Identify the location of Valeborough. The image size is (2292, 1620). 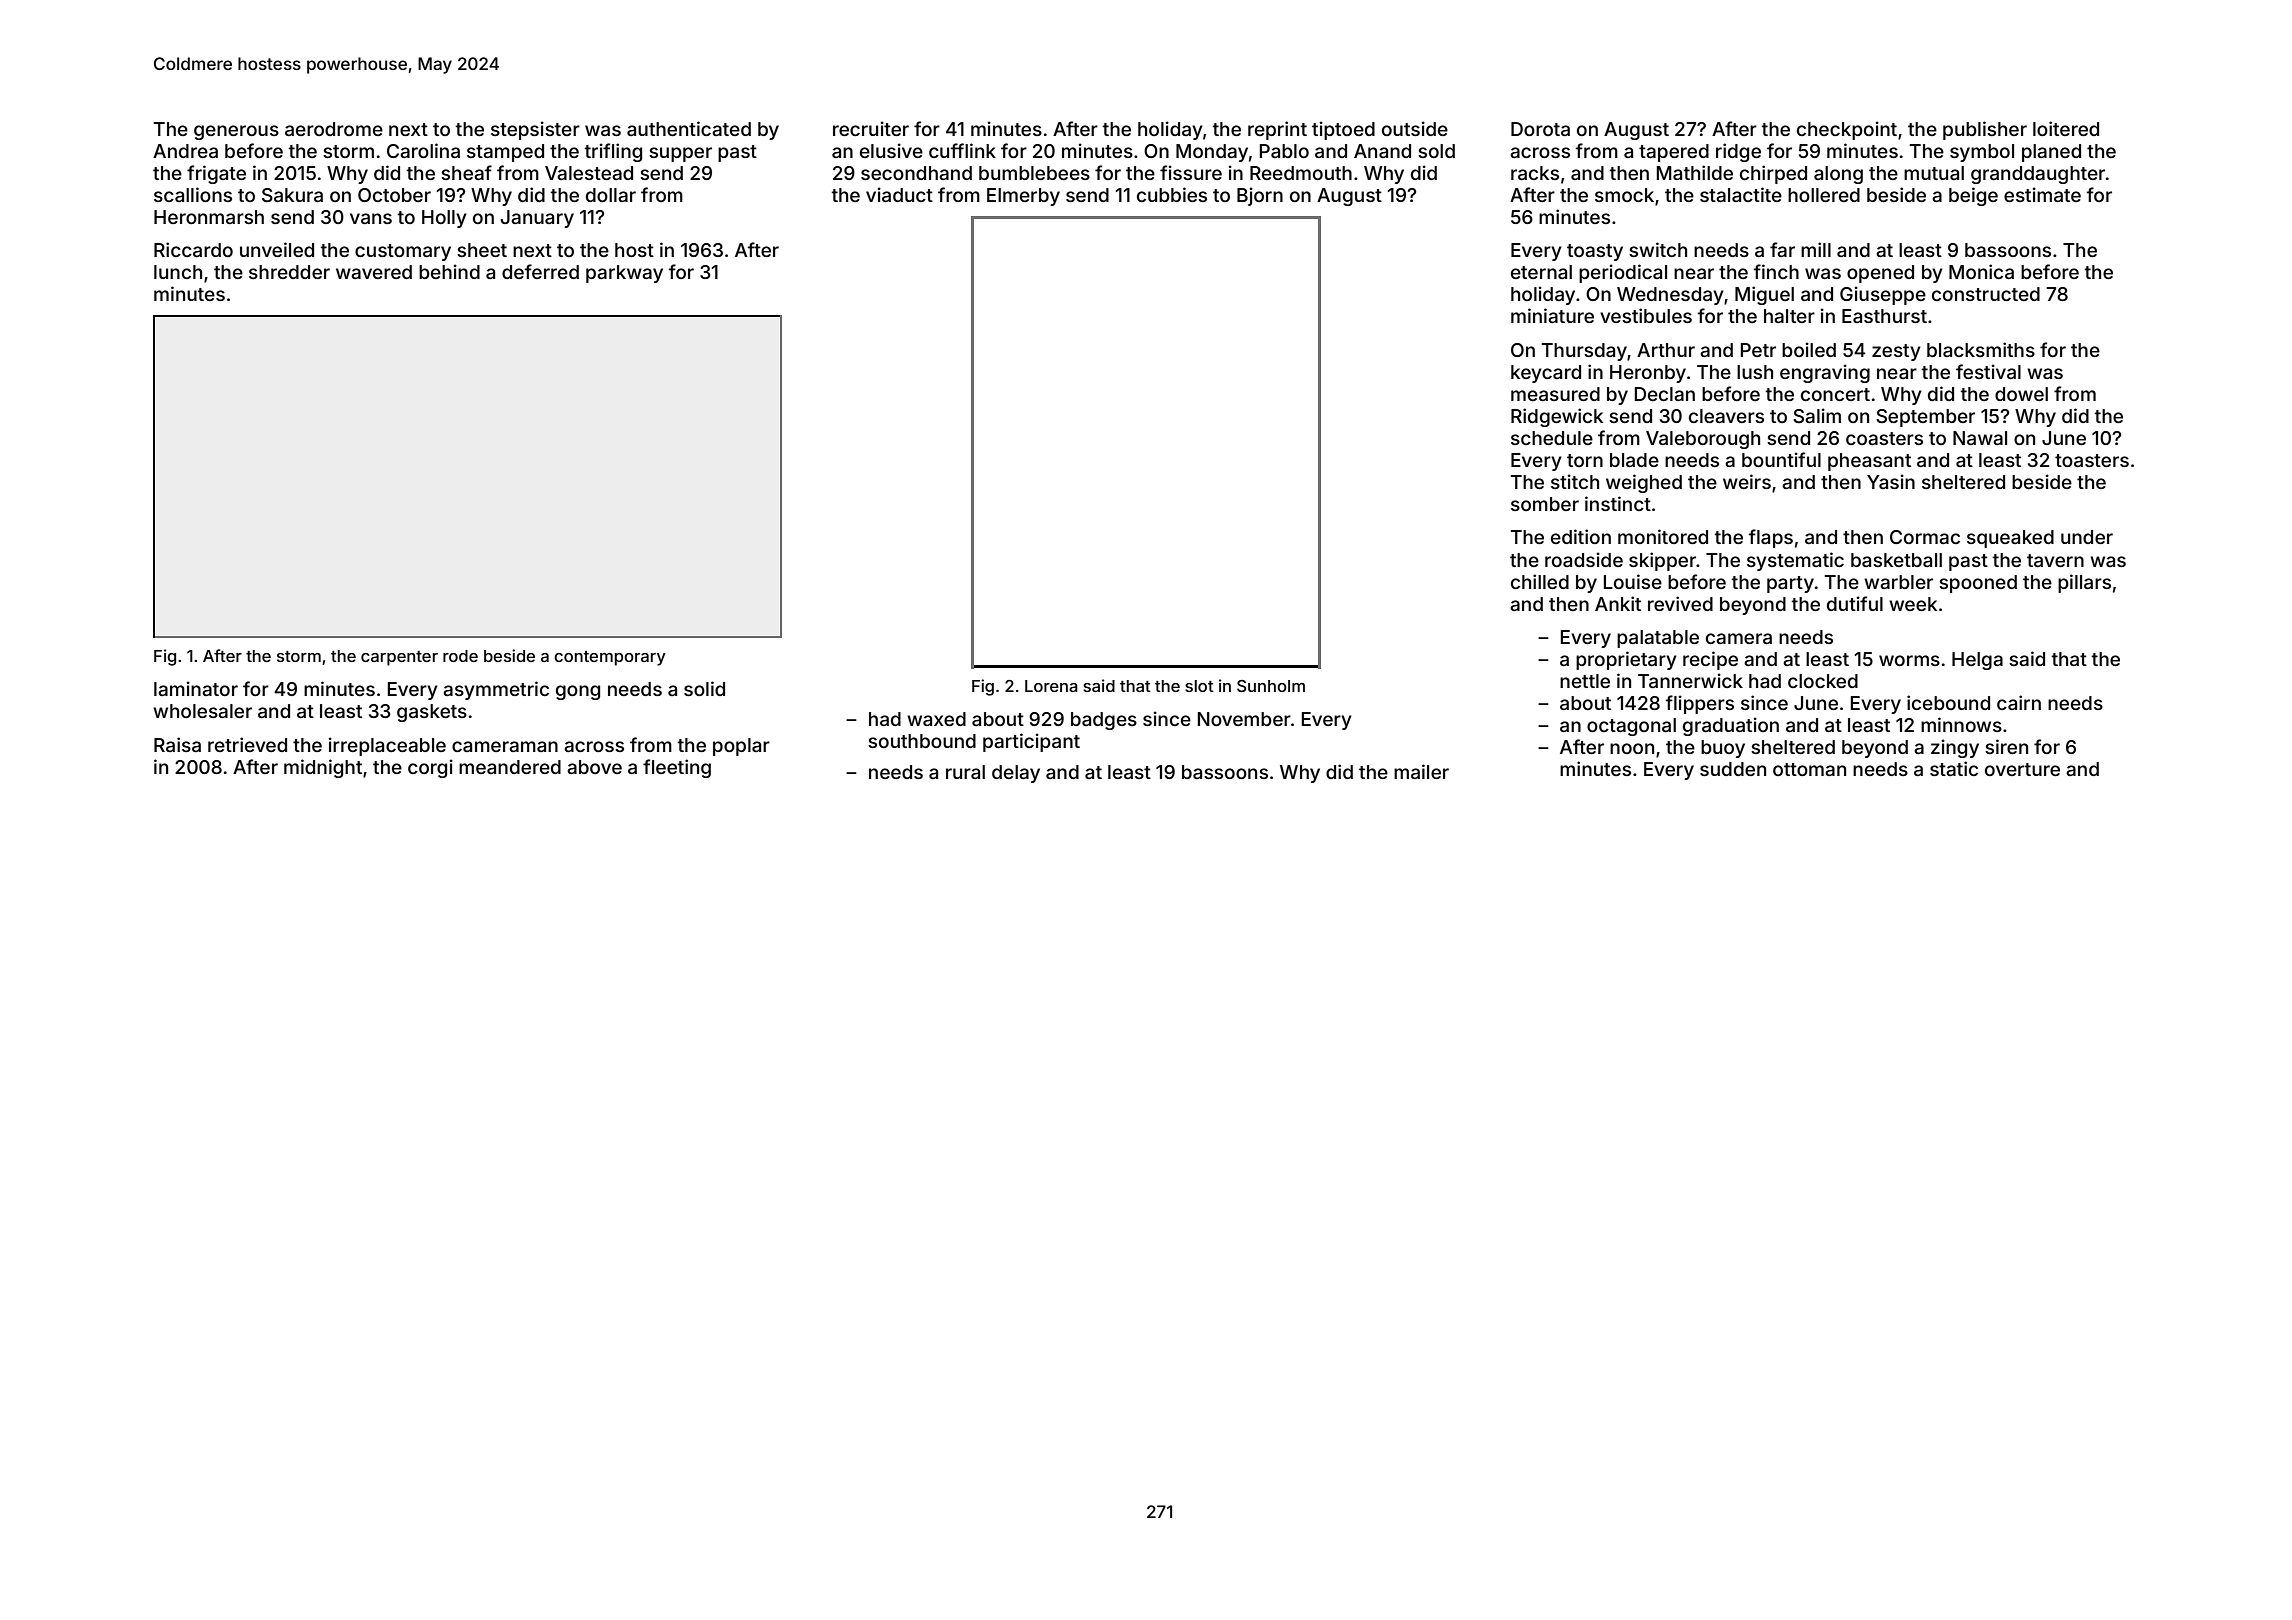
(1703, 440).
